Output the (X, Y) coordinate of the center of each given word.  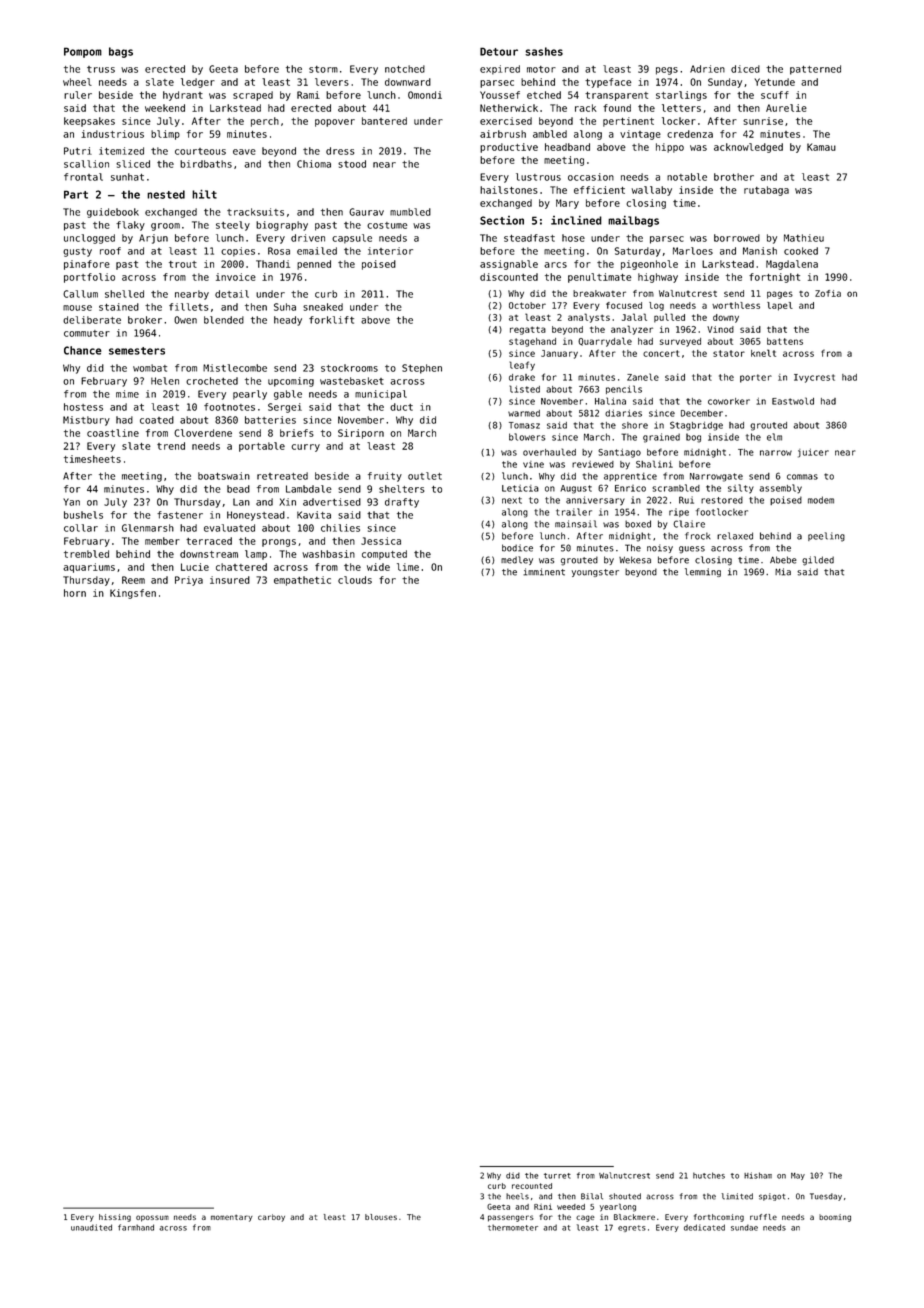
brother (734, 177)
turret (557, 1176)
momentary (232, 1218)
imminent (544, 572)
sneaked (323, 307)
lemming (703, 572)
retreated (282, 476)
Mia (783, 572)
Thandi (273, 264)
